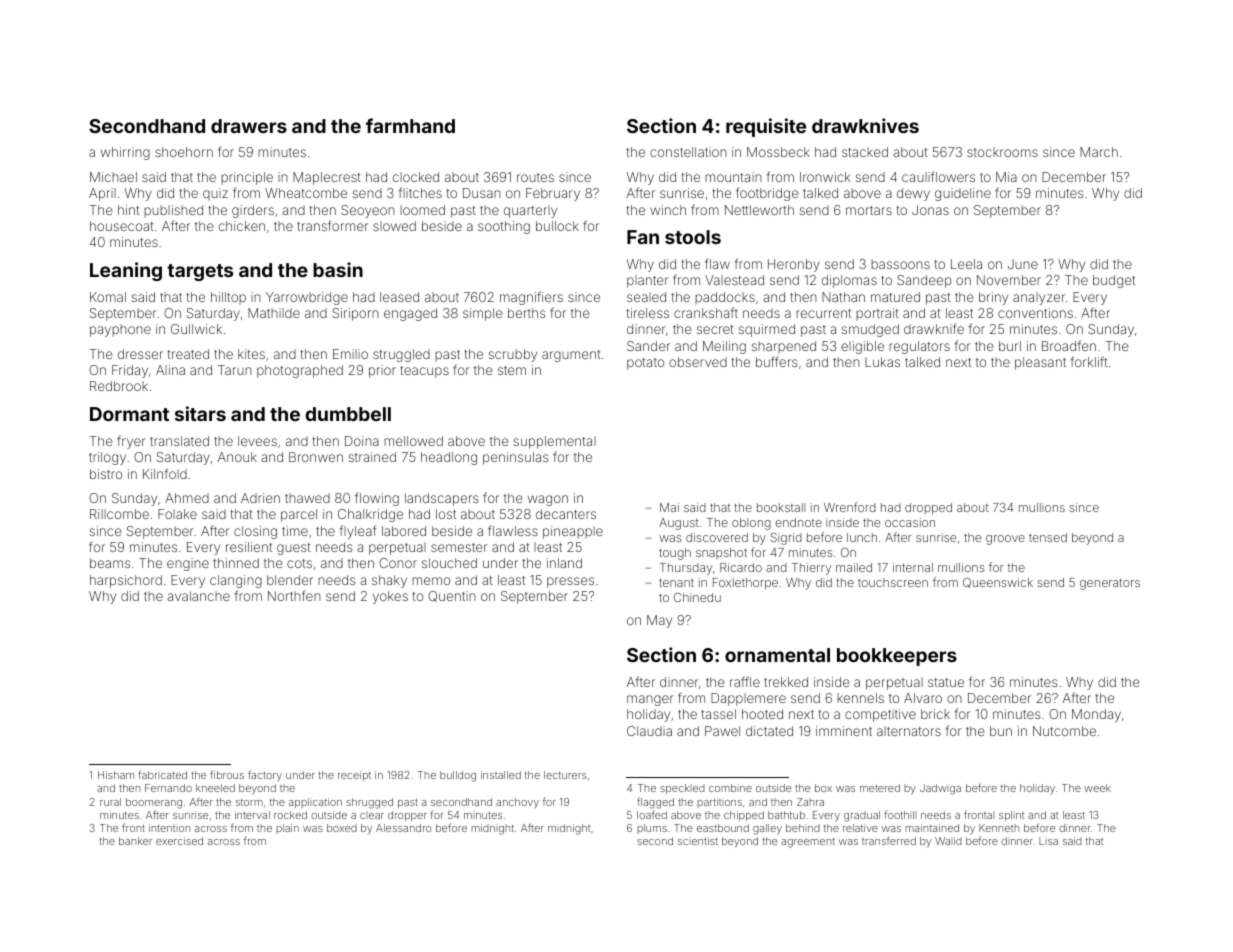  Describe the element at coordinates (1089, 361) in the screenshot. I see `forklift` at that location.
